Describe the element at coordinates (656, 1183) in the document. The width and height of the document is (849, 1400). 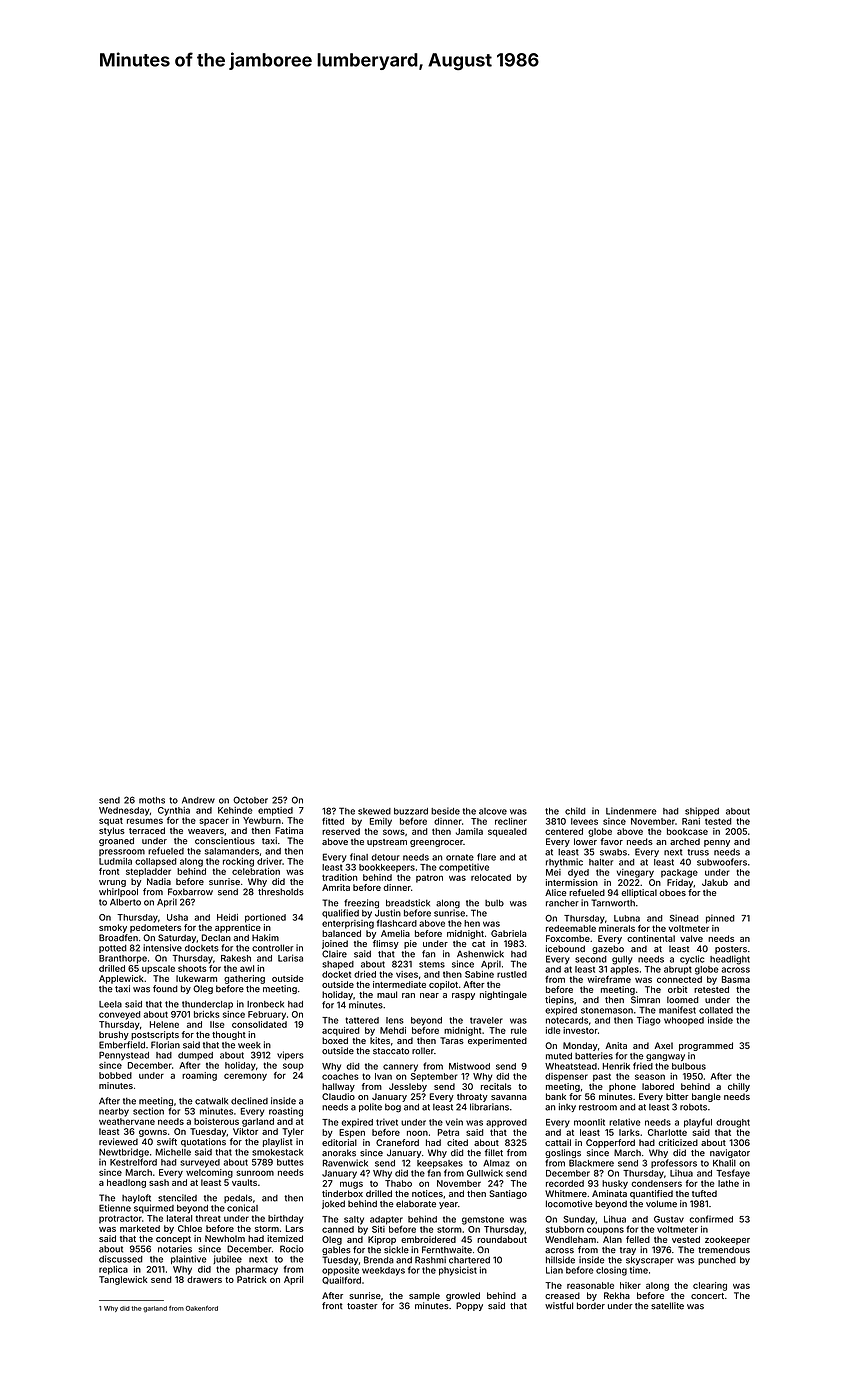
I see `condensers` at that location.
